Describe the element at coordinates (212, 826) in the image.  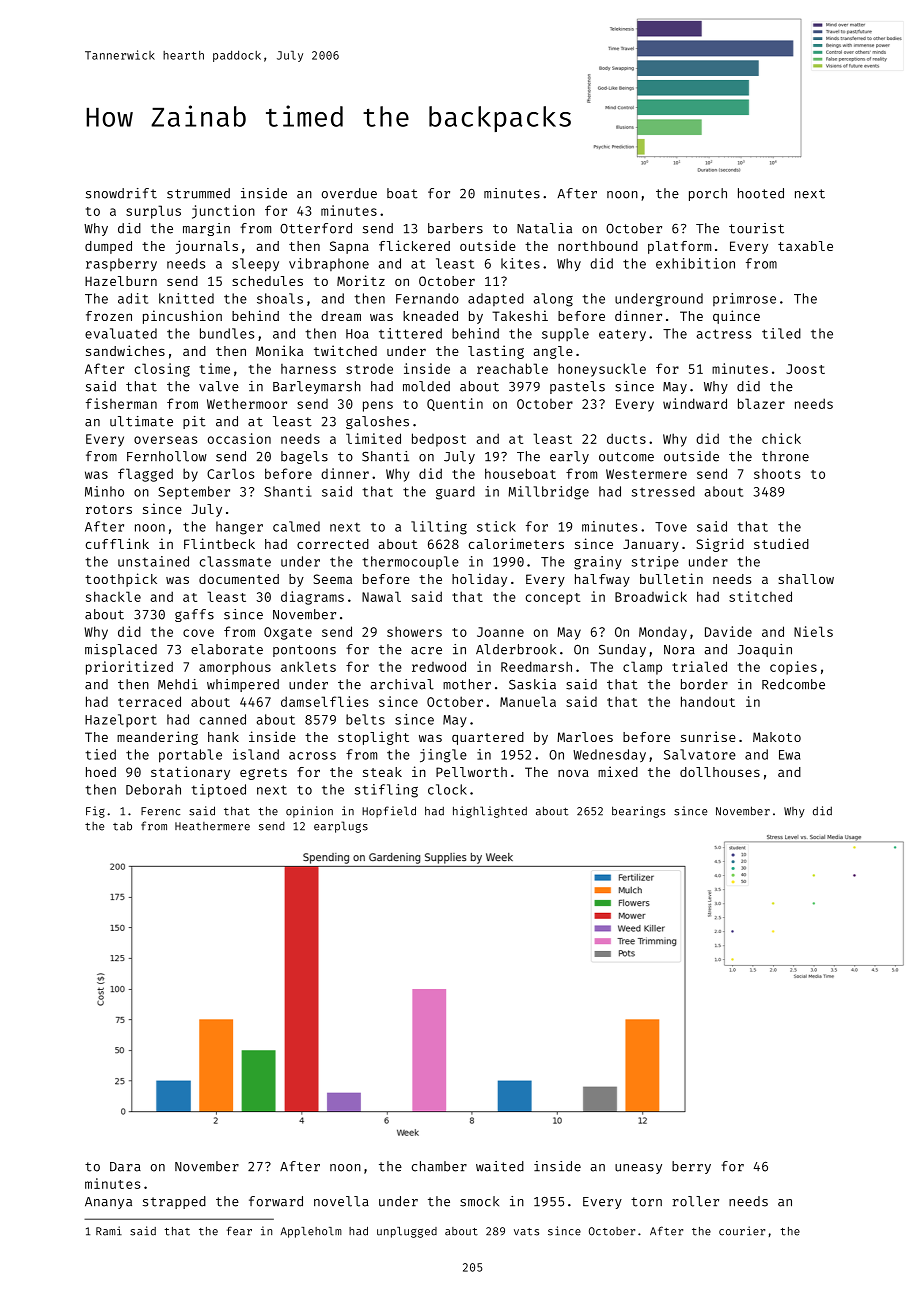
I see `Heathermere` at that location.
